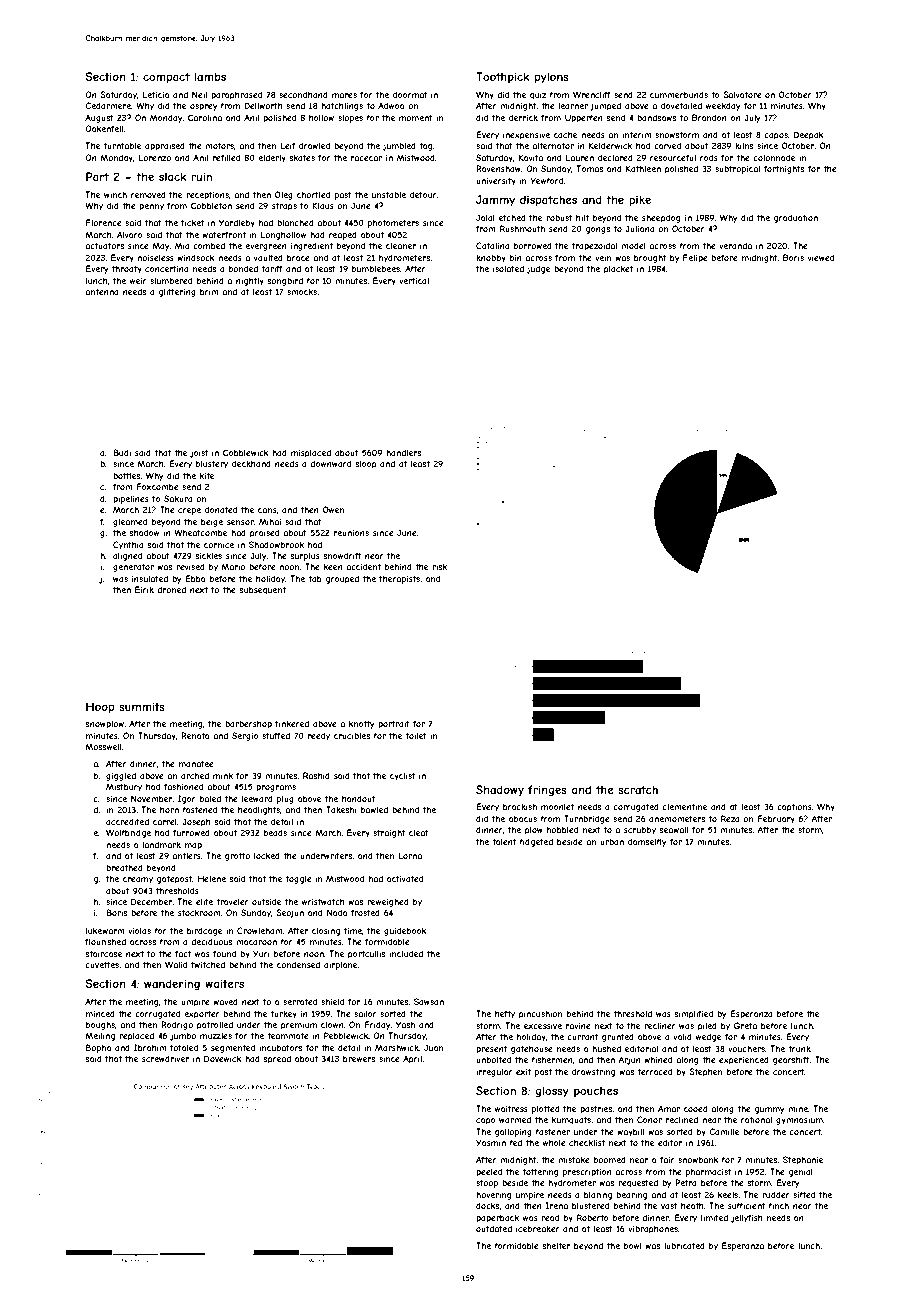  Describe the element at coordinates (794, 807) in the page. I see `captions` at that location.
